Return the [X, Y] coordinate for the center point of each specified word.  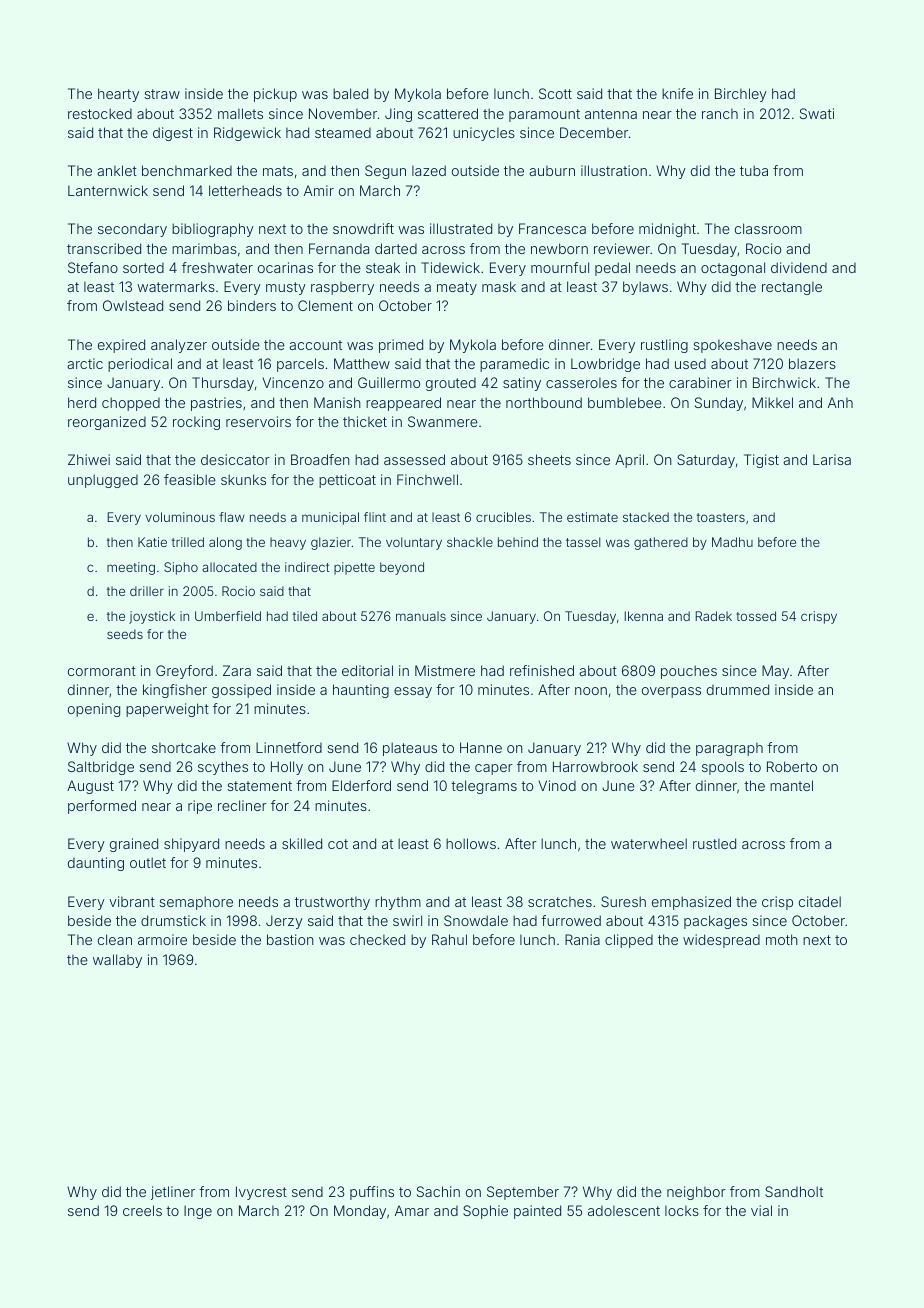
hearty [118, 95]
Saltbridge [101, 768]
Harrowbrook [595, 766]
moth [782, 939]
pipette [354, 568]
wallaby [117, 961]
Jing [398, 115]
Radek [714, 616]
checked [377, 939]
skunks [243, 479]
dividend [799, 267]
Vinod [557, 785]
